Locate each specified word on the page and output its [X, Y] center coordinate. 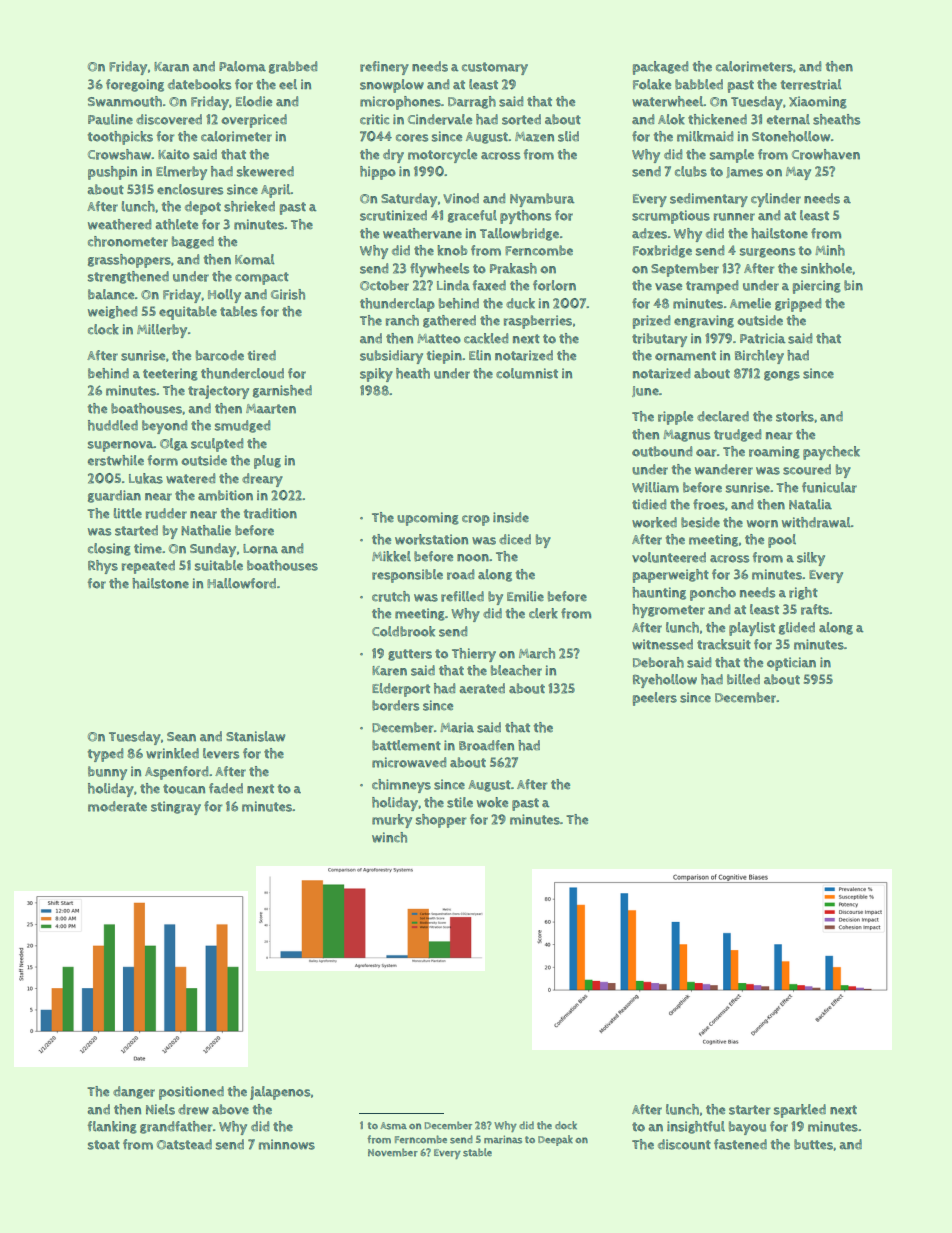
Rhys [103, 567]
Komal [255, 259]
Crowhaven [826, 154]
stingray [176, 808]
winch [389, 837]
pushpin [112, 173]
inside [511, 517]
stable [477, 1152]
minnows [287, 1144]
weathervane [422, 233]
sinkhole [826, 268]
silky [811, 559]
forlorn [554, 285]
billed [743, 679]
